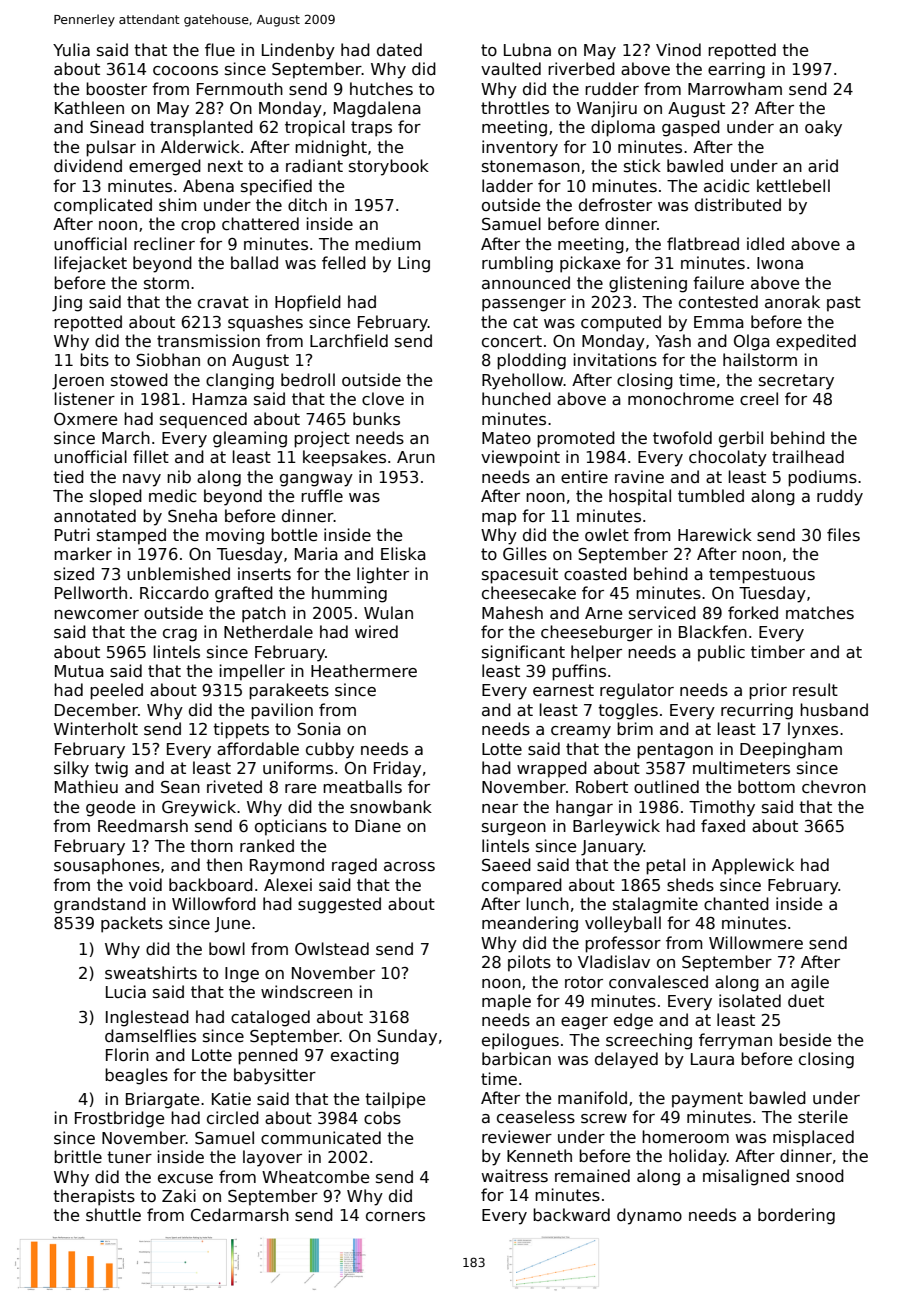 The height and width of the screenshot is (1308, 924). Describe the element at coordinates (808, 456) in the screenshot. I see `trailhead` at that location.
